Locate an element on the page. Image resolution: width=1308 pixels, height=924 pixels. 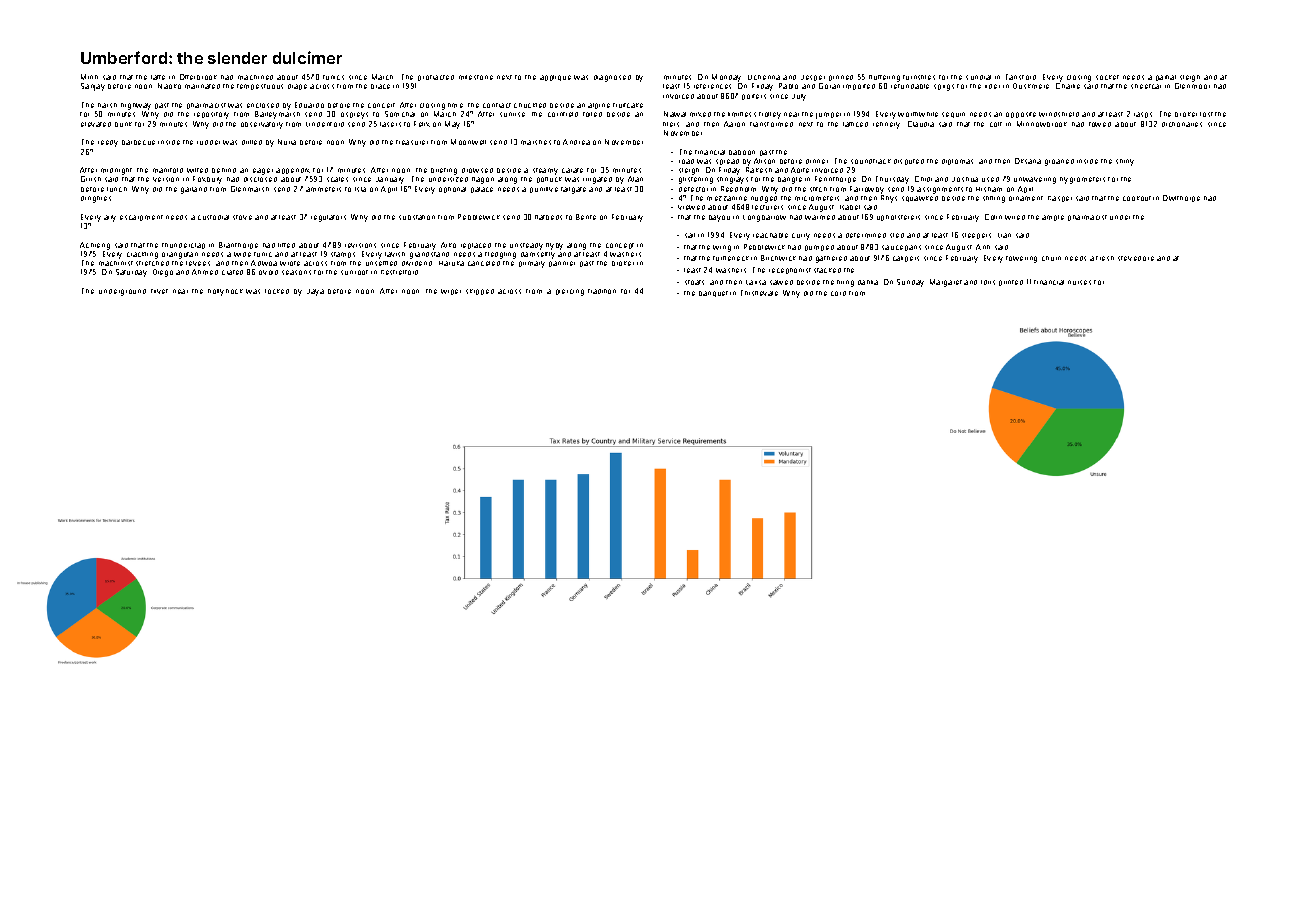
socket is located at coordinates (1107, 77).
